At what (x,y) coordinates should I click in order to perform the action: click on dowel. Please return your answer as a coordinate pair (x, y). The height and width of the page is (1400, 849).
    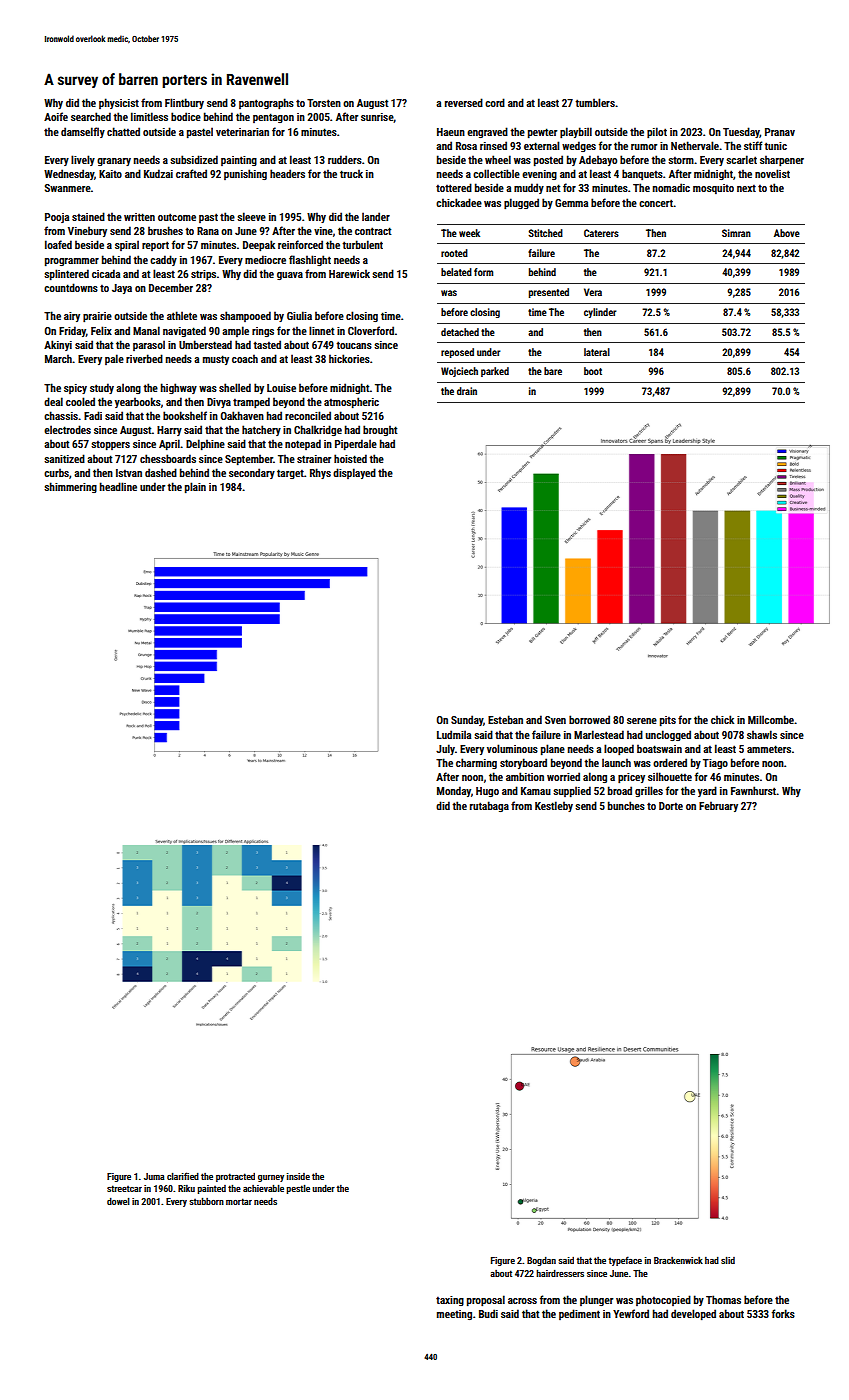
    Looking at the image, I should click on (118, 1201).
